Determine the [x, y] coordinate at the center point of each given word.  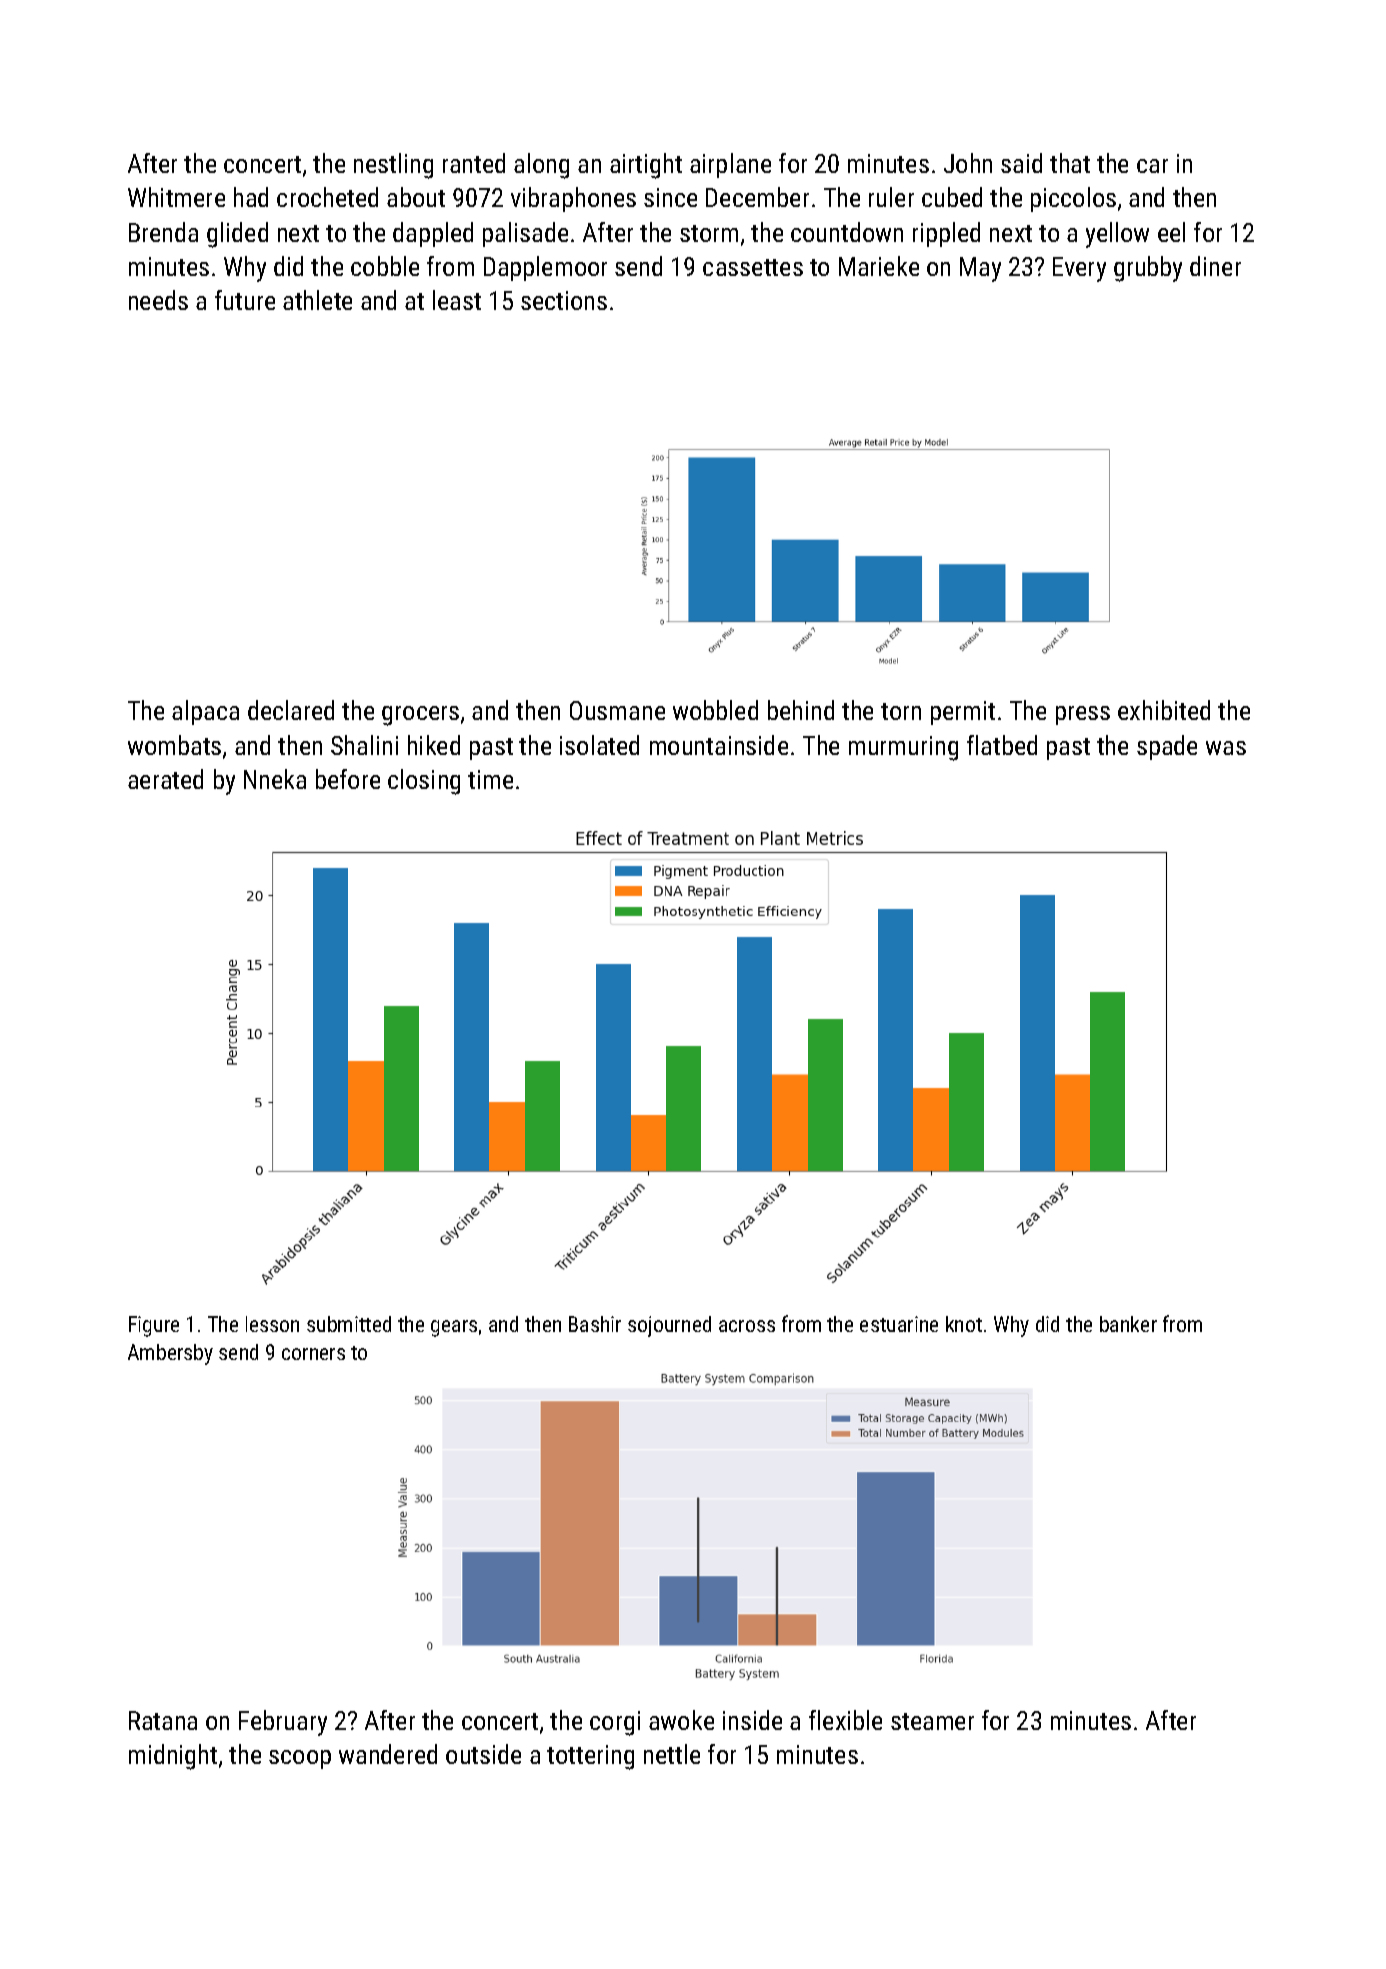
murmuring [903, 748]
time [490, 779]
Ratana [163, 1720]
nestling [393, 166]
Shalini [364, 745]
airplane [730, 165]
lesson [272, 1324]
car [1152, 166]
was [1226, 748]
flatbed [1002, 745]
